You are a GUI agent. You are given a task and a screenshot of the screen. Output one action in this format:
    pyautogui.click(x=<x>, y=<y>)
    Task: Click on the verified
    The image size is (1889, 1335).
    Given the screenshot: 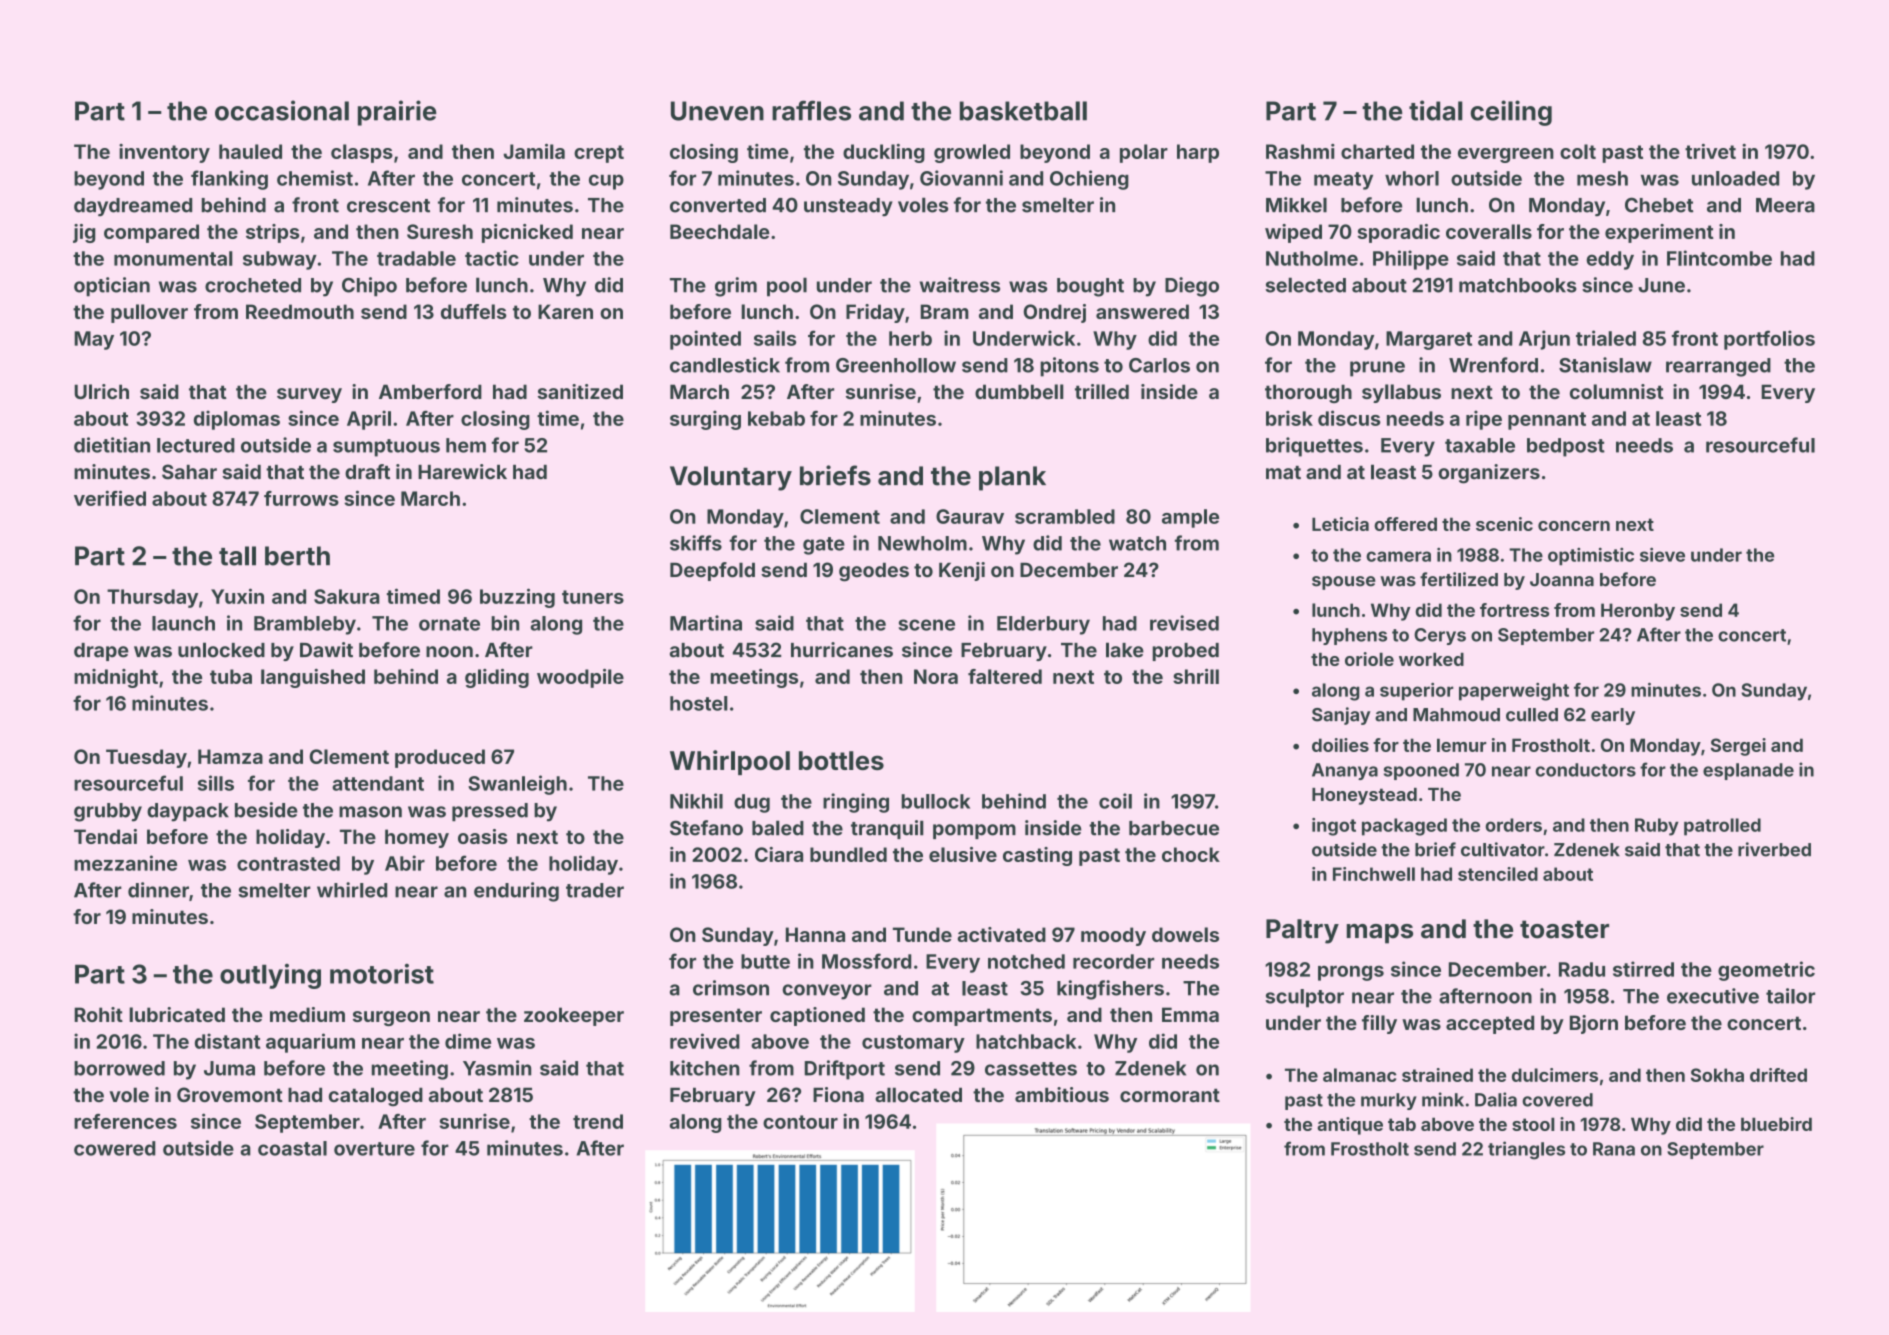 What is the action you would take?
    pyautogui.click(x=110, y=498)
